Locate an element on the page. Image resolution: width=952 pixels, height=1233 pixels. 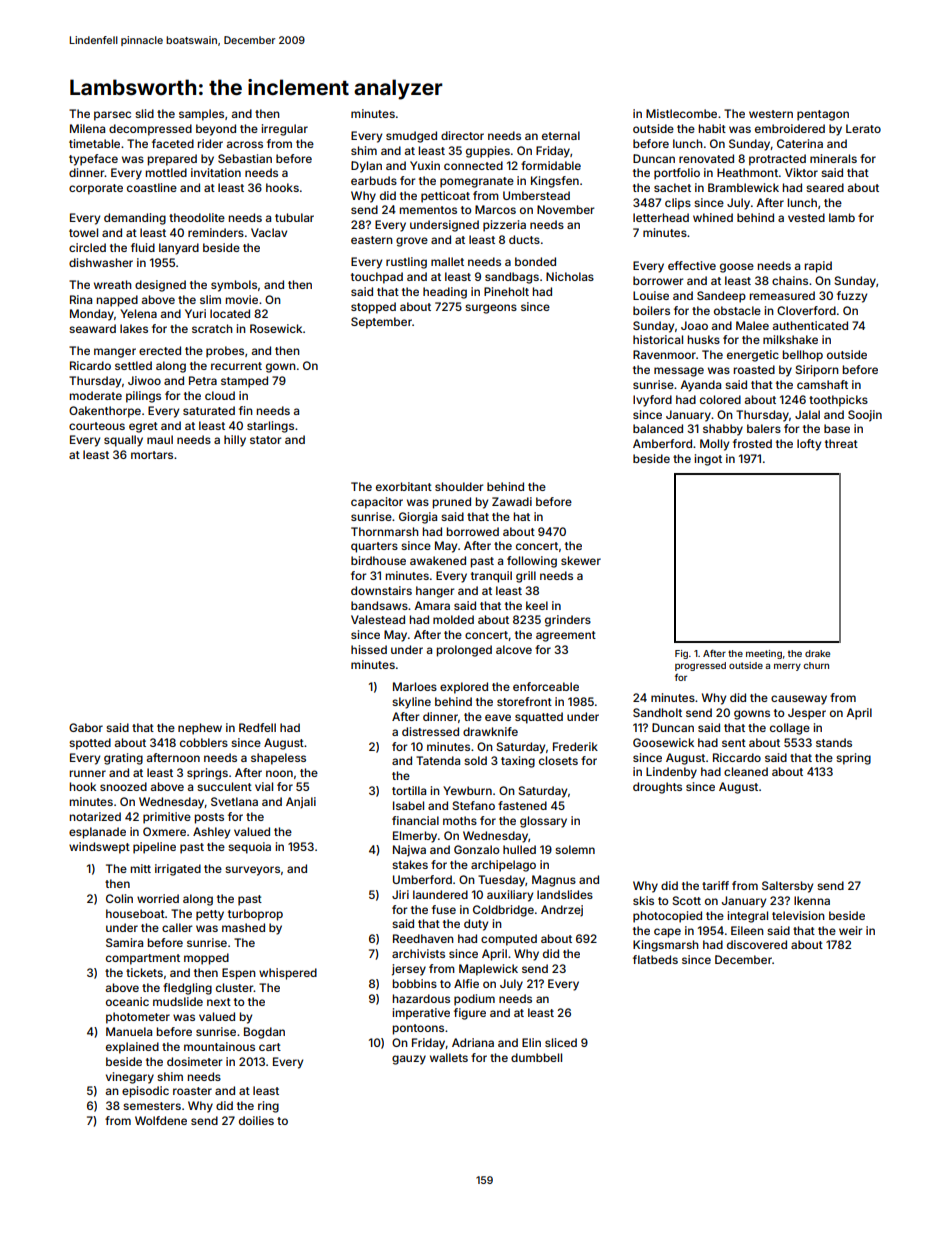
eternal is located at coordinates (561, 135).
